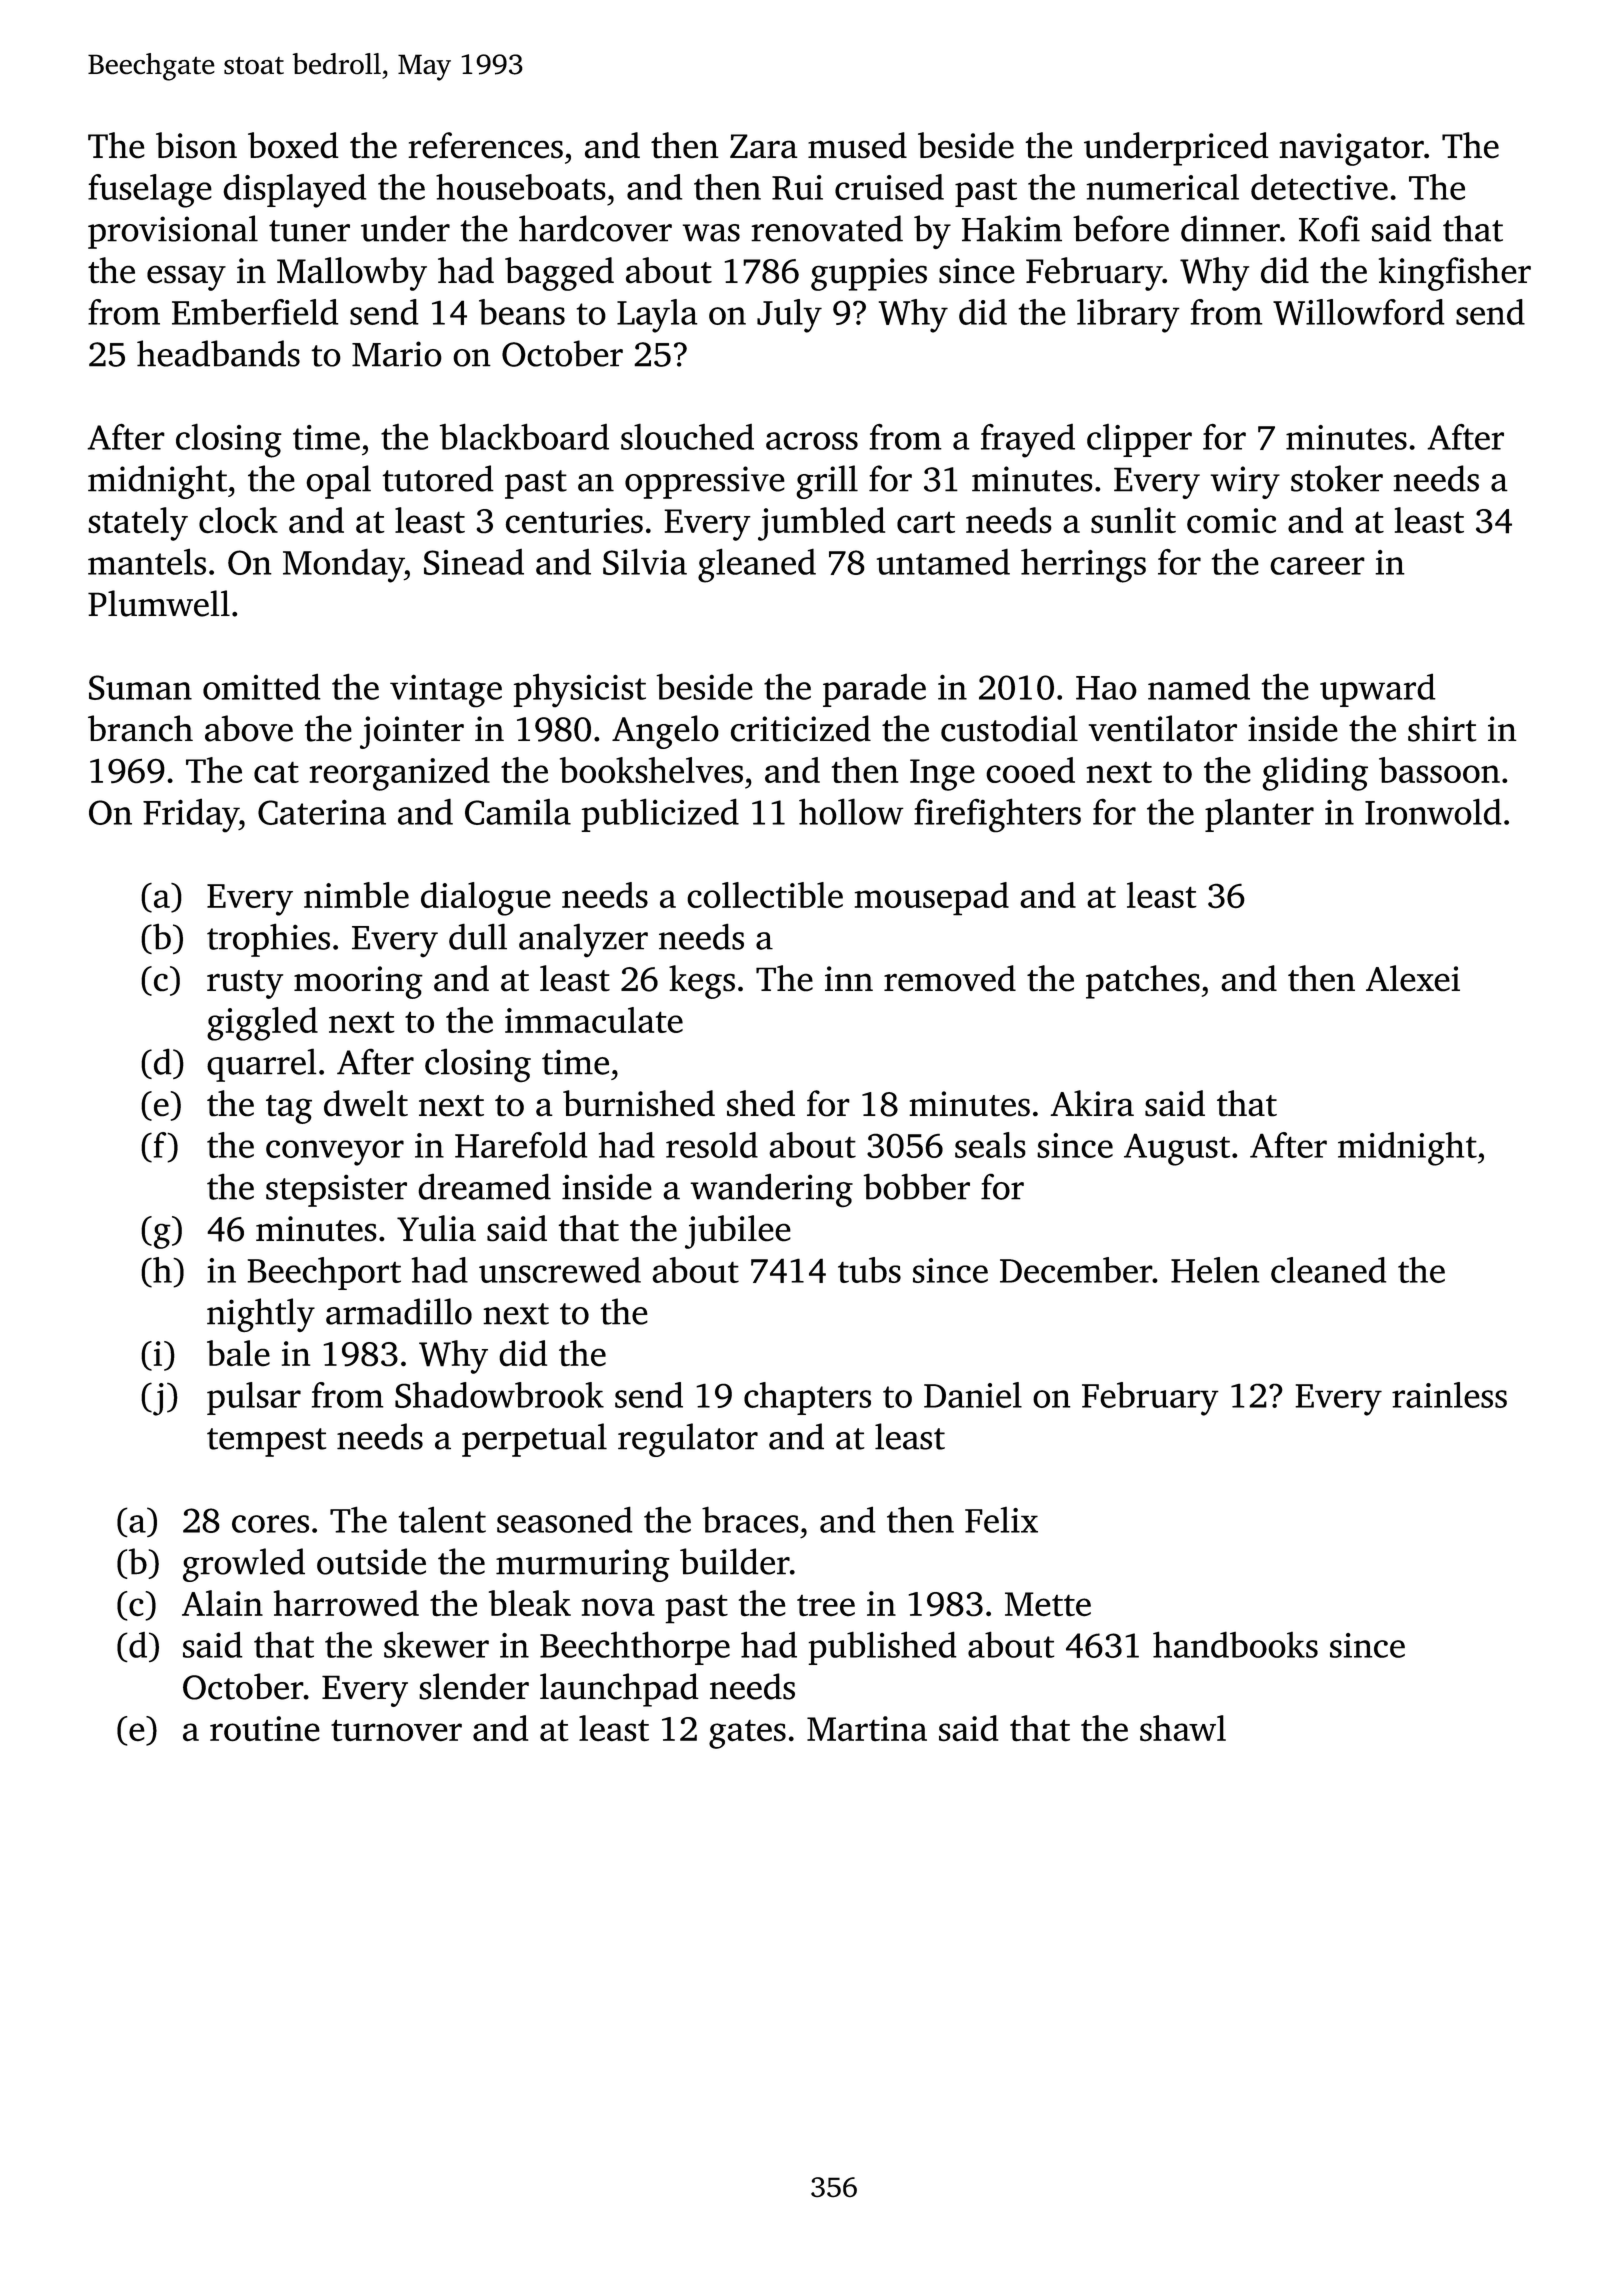 This screenshot has height=2292, width=1620. I want to click on navigator, so click(1351, 149).
